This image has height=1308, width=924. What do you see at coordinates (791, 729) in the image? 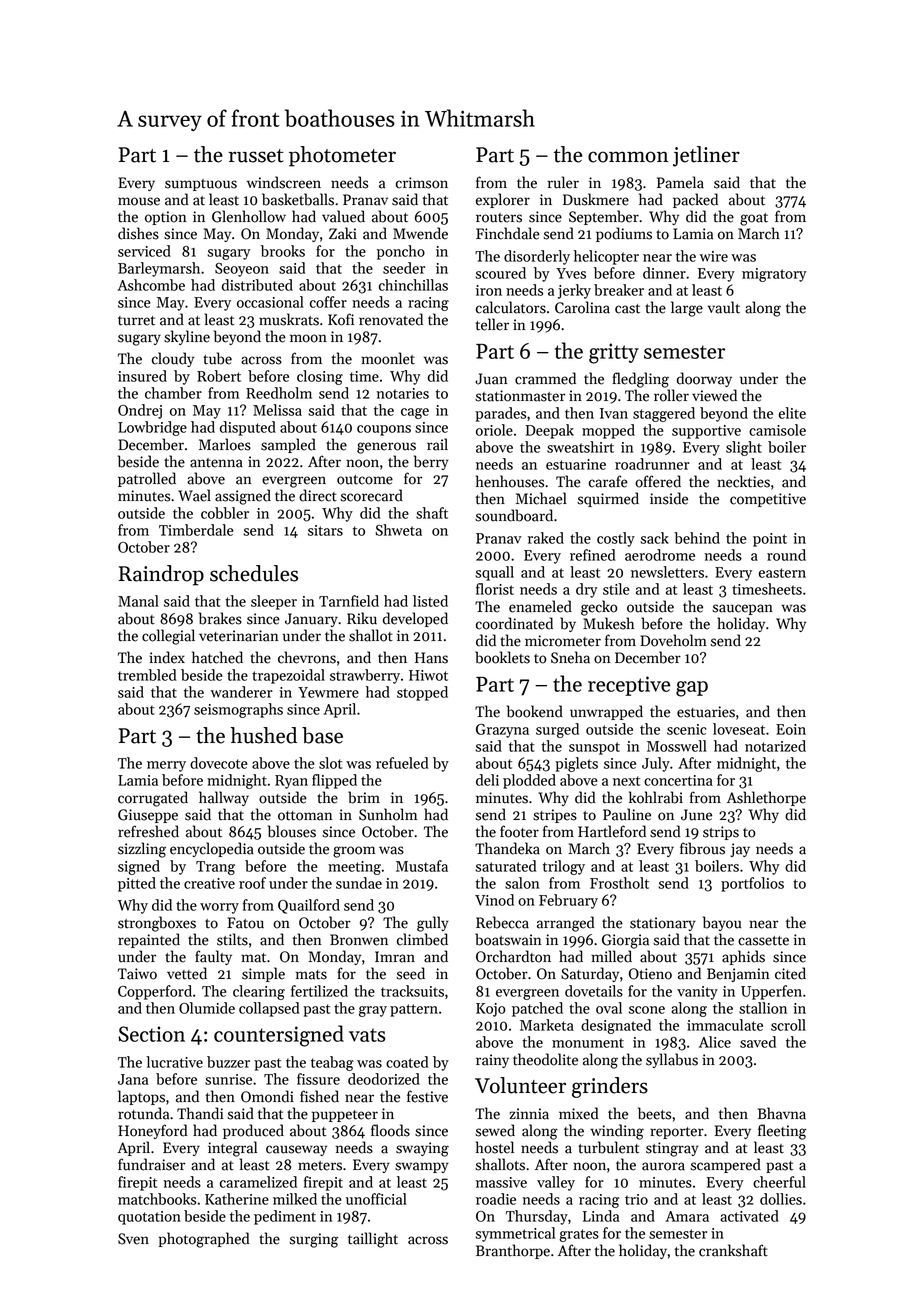
I see `Eoin` at bounding box center [791, 729].
